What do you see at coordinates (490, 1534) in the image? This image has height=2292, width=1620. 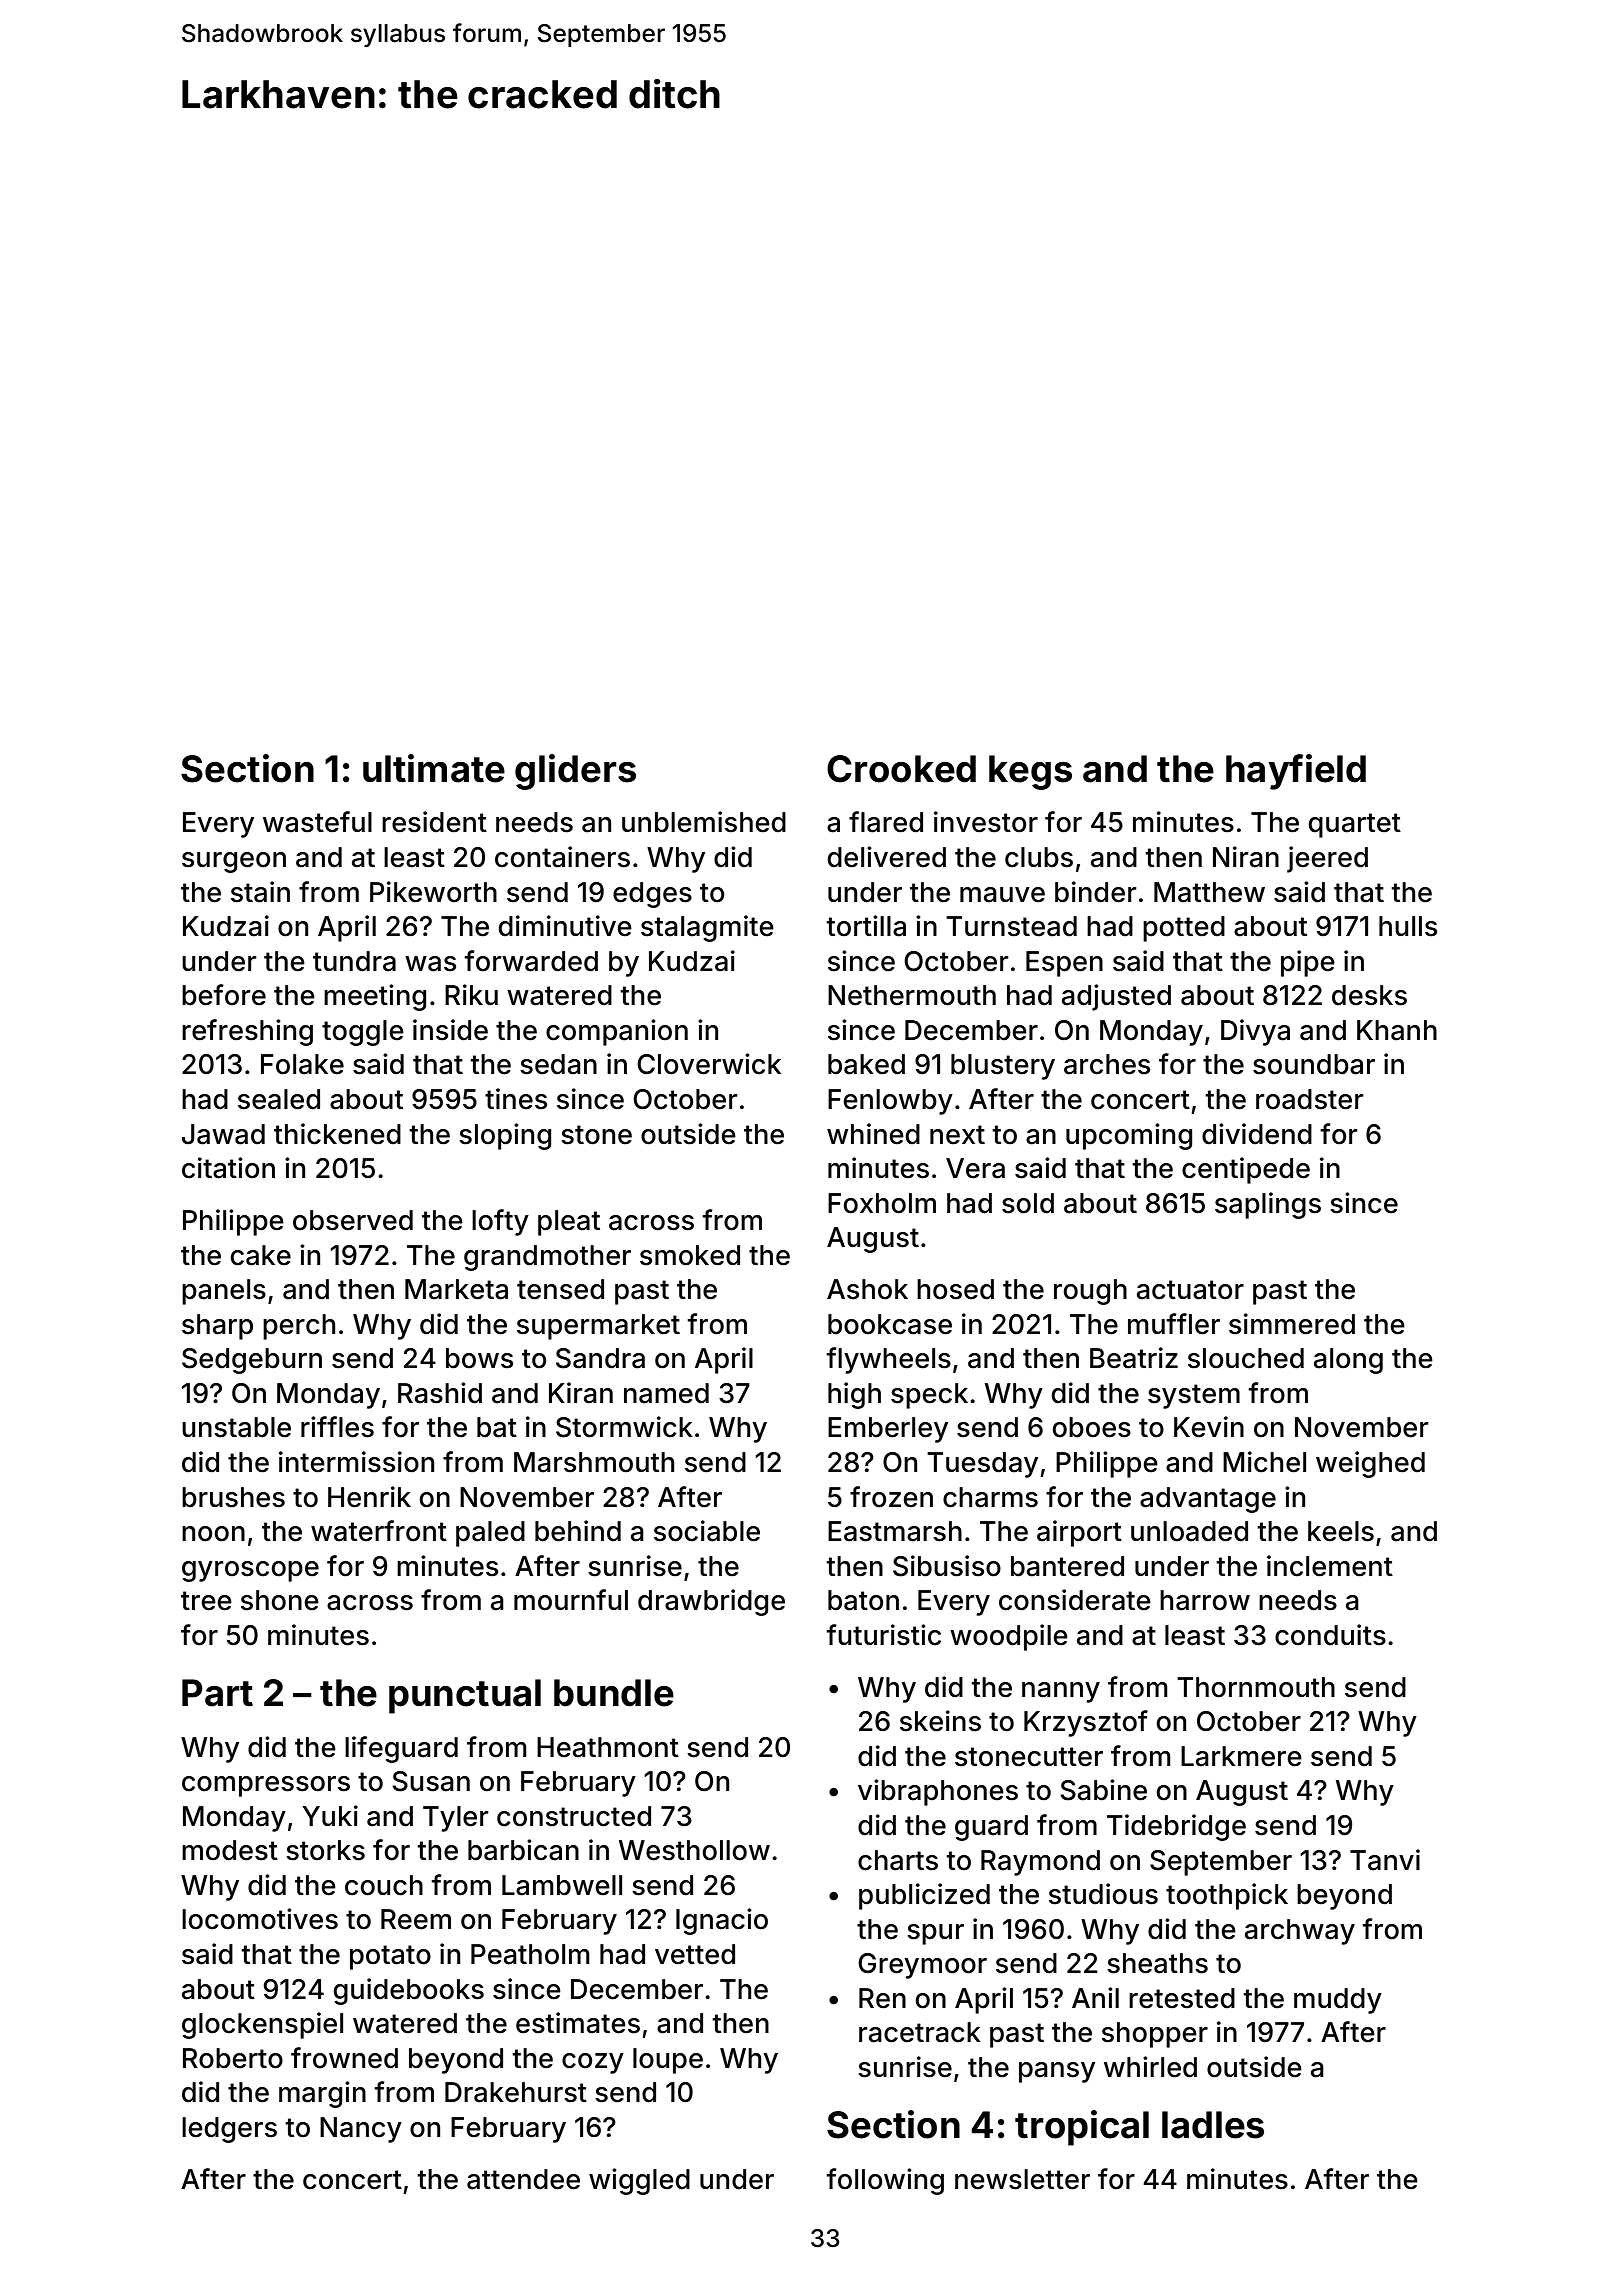 I see `paled` at bounding box center [490, 1534].
